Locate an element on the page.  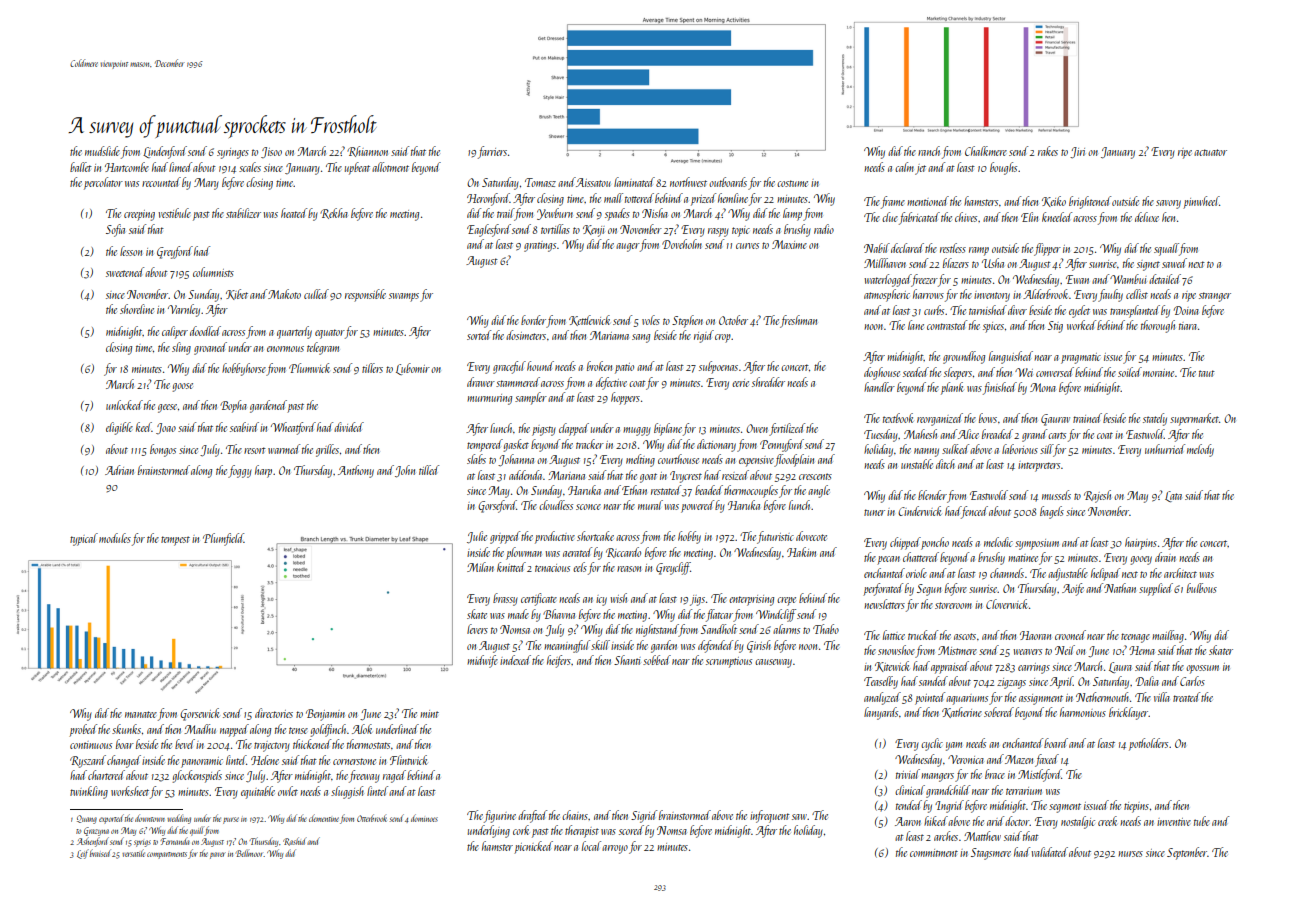
lanyards is located at coordinates (881, 713).
